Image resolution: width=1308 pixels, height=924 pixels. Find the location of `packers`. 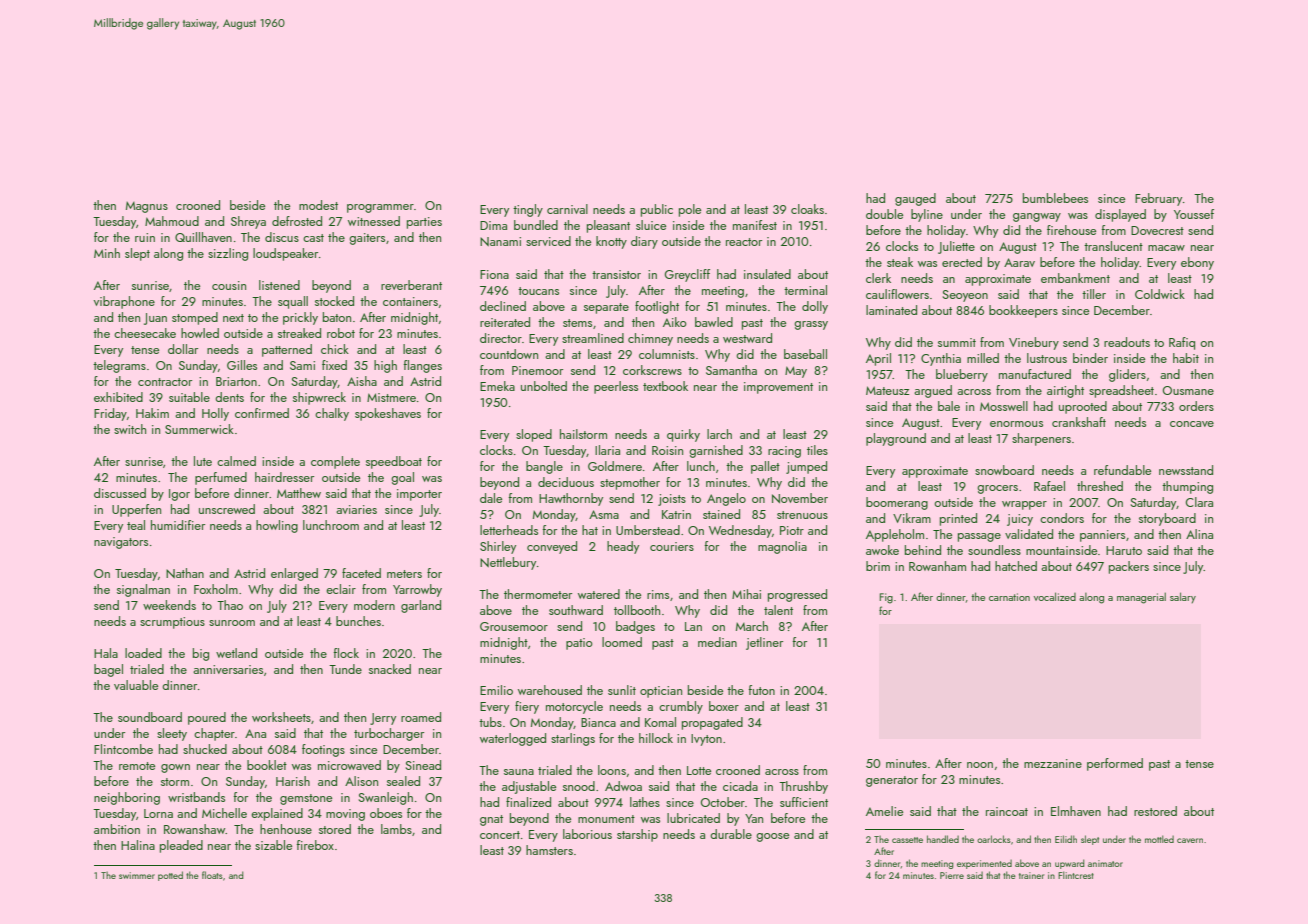

packers is located at coordinates (1129, 567).
